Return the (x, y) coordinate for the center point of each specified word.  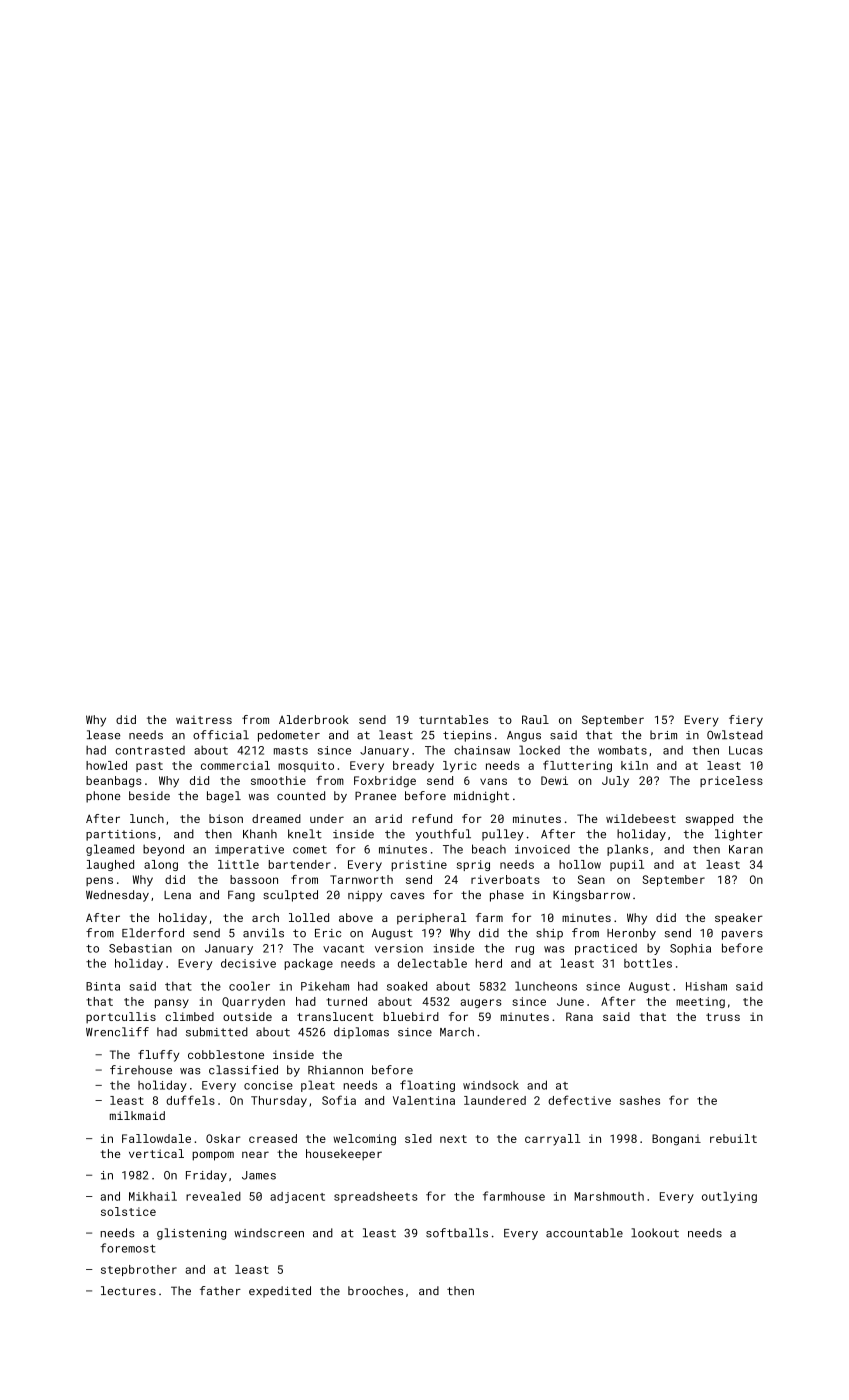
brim (663, 735)
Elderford (153, 933)
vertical (156, 1153)
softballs (457, 1233)
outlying (729, 1197)
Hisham (706, 986)
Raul (535, 719)
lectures (128, 1290)
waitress (204, 719)
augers (480, 1003)
